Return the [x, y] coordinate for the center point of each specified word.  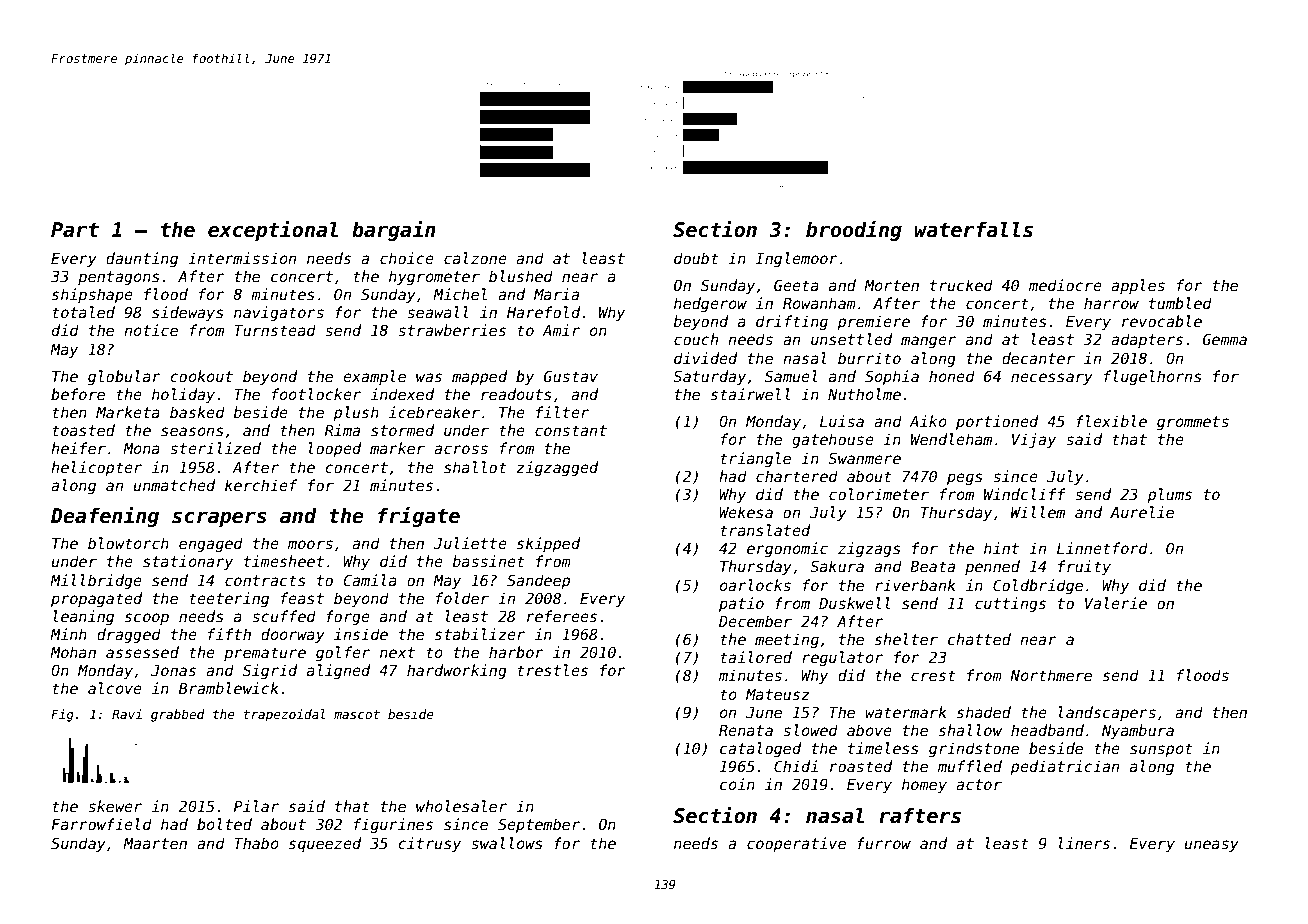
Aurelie [1142, 512]
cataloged [760, 749]
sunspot [1161, 750]
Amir [561, 330]
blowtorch [128, 543]
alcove [115, 688]
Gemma [1225, 339]
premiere [873, 322]
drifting [792, 322]
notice [151, 330]
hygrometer [434, 277]
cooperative [796, 844]
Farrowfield [101, 824]
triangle [755, 459]
